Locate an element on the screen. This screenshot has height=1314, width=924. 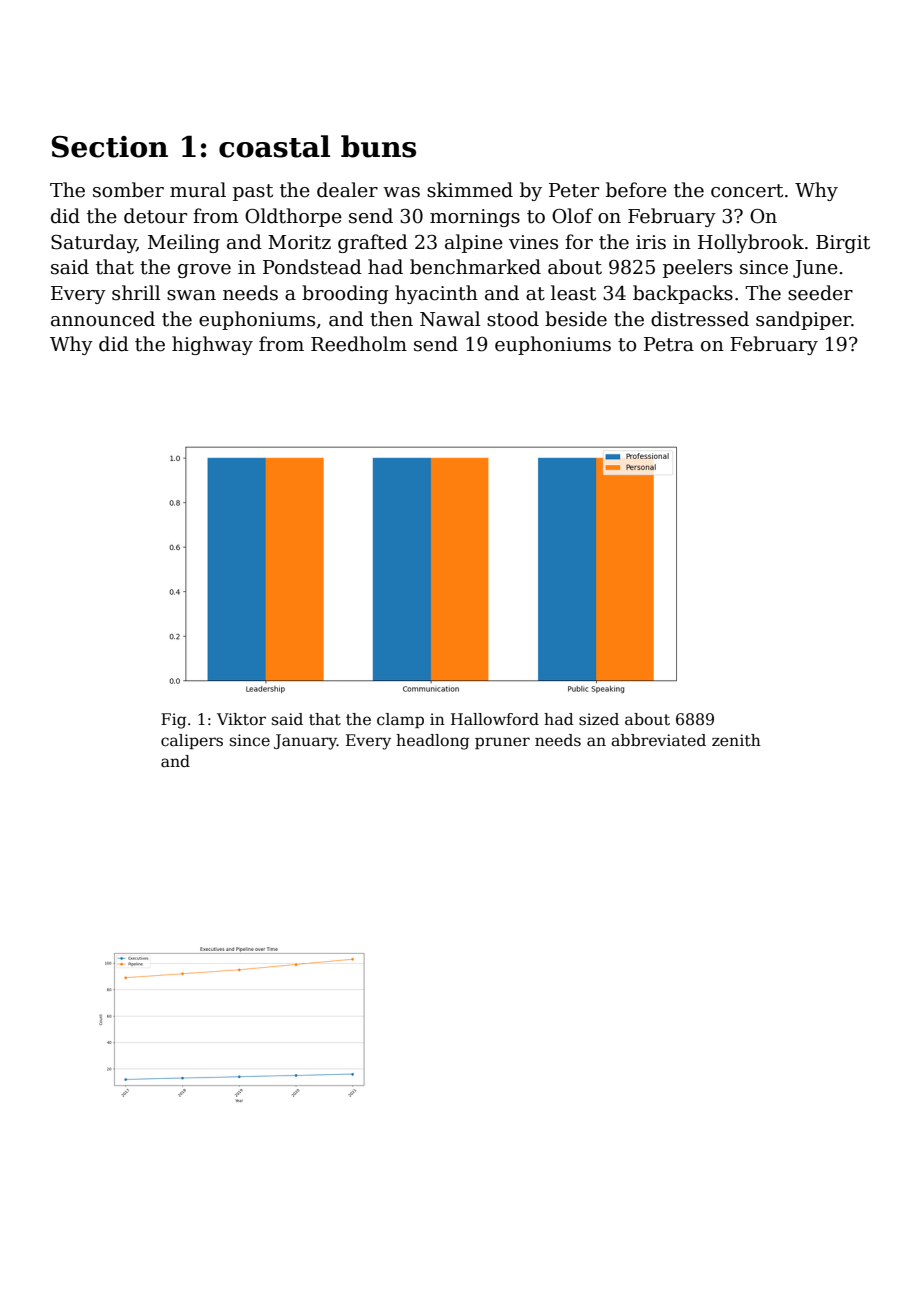
highway is located at coordinates (212, 345).
